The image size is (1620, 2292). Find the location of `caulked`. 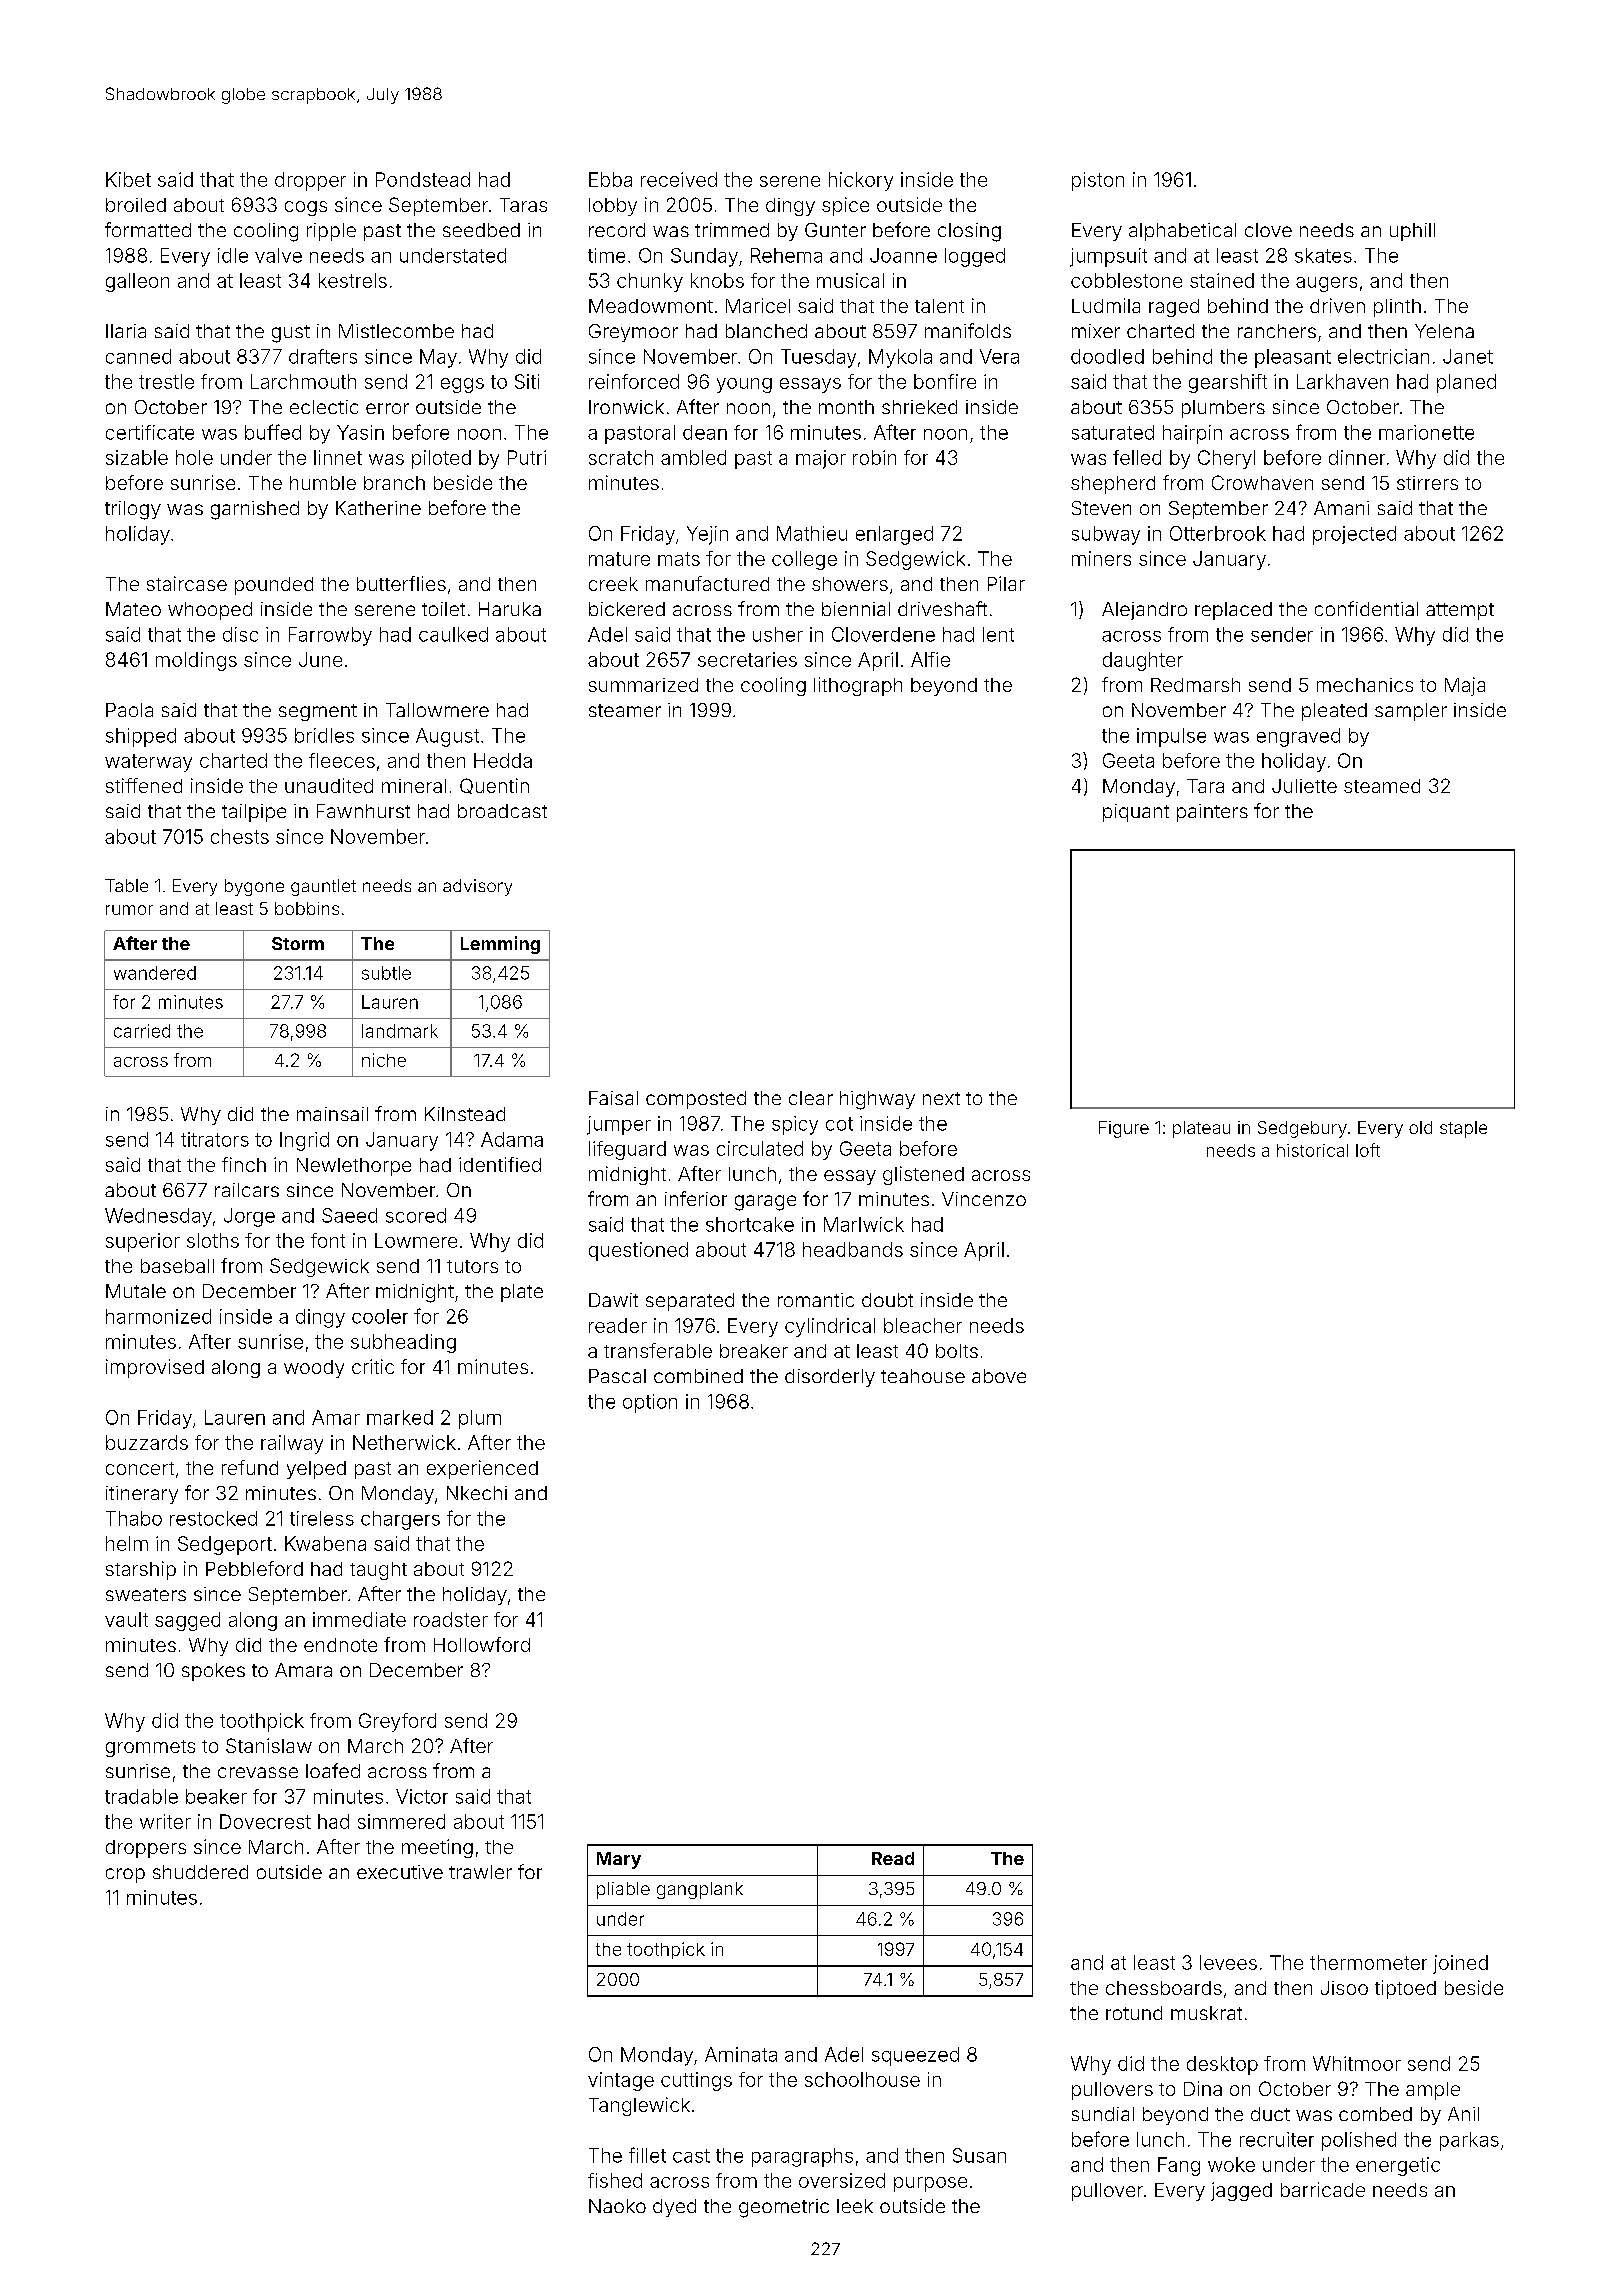

caulked is located at coordinates (453, 634).
